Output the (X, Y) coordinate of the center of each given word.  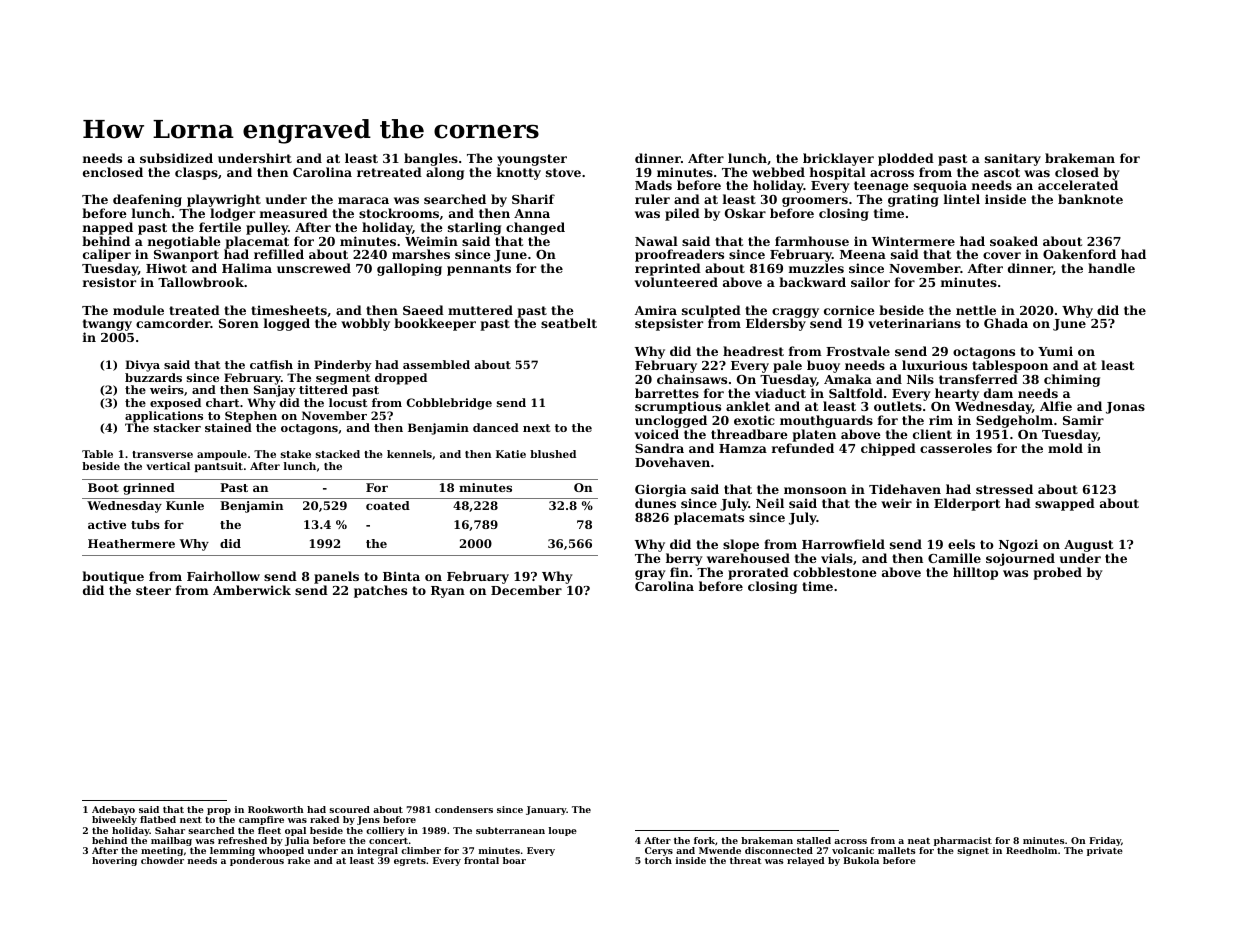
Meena (863, 254)
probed (1057, 573)
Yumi (1055, 351)
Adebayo (113, 810)
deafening (147, 200)
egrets (410, 861)
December (526, 590)
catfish (271, 364)
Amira (655, 310)
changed (535, 228)
